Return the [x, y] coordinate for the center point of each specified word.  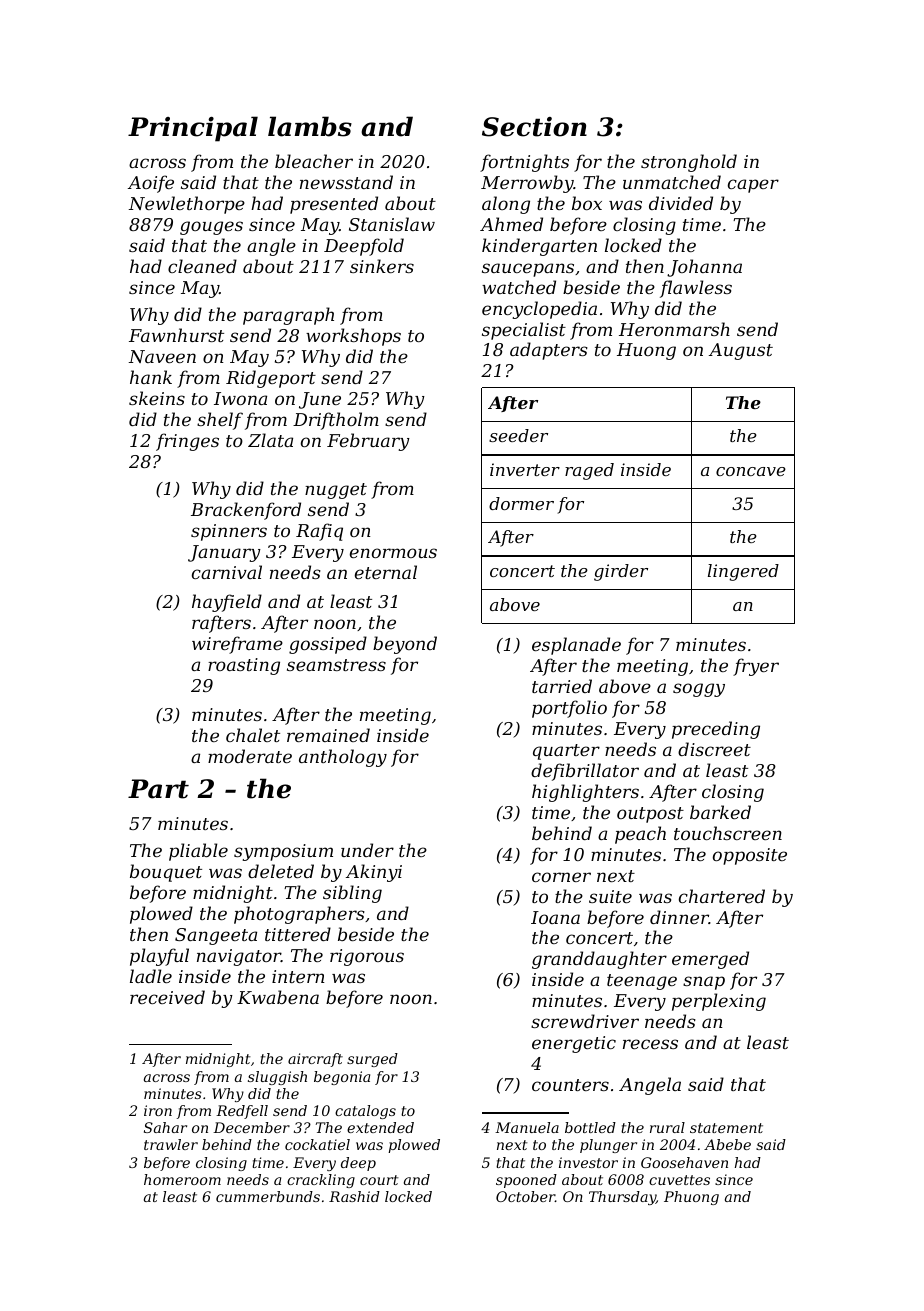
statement [726, 1128]
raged [589, 471]
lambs [310, 126]
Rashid [354, 1196]
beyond [405, 645]
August [741, 351]
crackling [321, 1181]
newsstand [346, 182]
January [224, 553]
